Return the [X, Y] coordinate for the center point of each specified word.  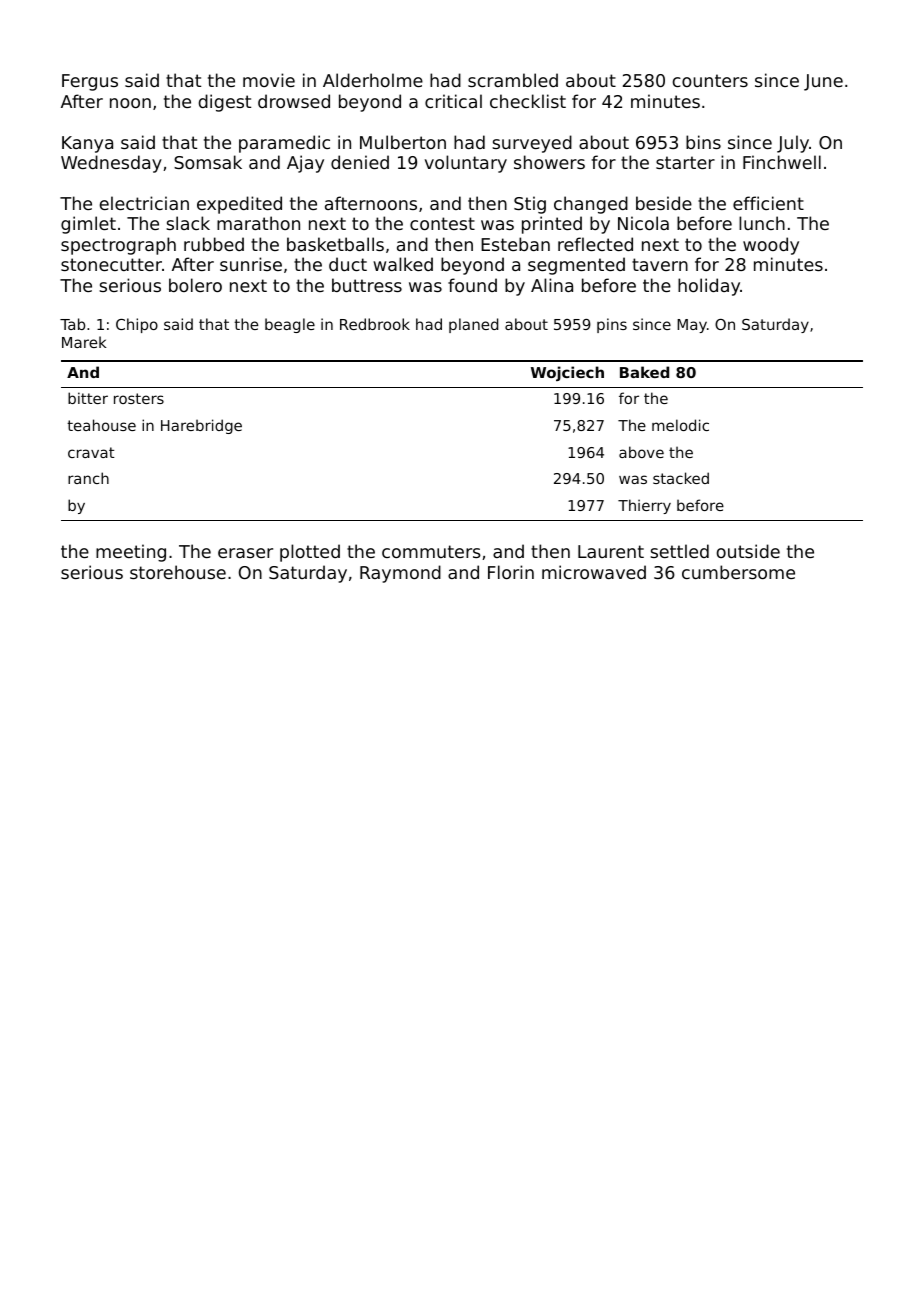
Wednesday [111, 164]
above [641, 452]
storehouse [178, 572]
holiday [709, 287]
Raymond [400, 574]
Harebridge [201, 426]
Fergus [90, 82]
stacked [681, 478]
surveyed [532, 144]
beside [664, 203]
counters [710, 80]
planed [473, 325]
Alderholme [373, 80]
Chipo [137, 325]
